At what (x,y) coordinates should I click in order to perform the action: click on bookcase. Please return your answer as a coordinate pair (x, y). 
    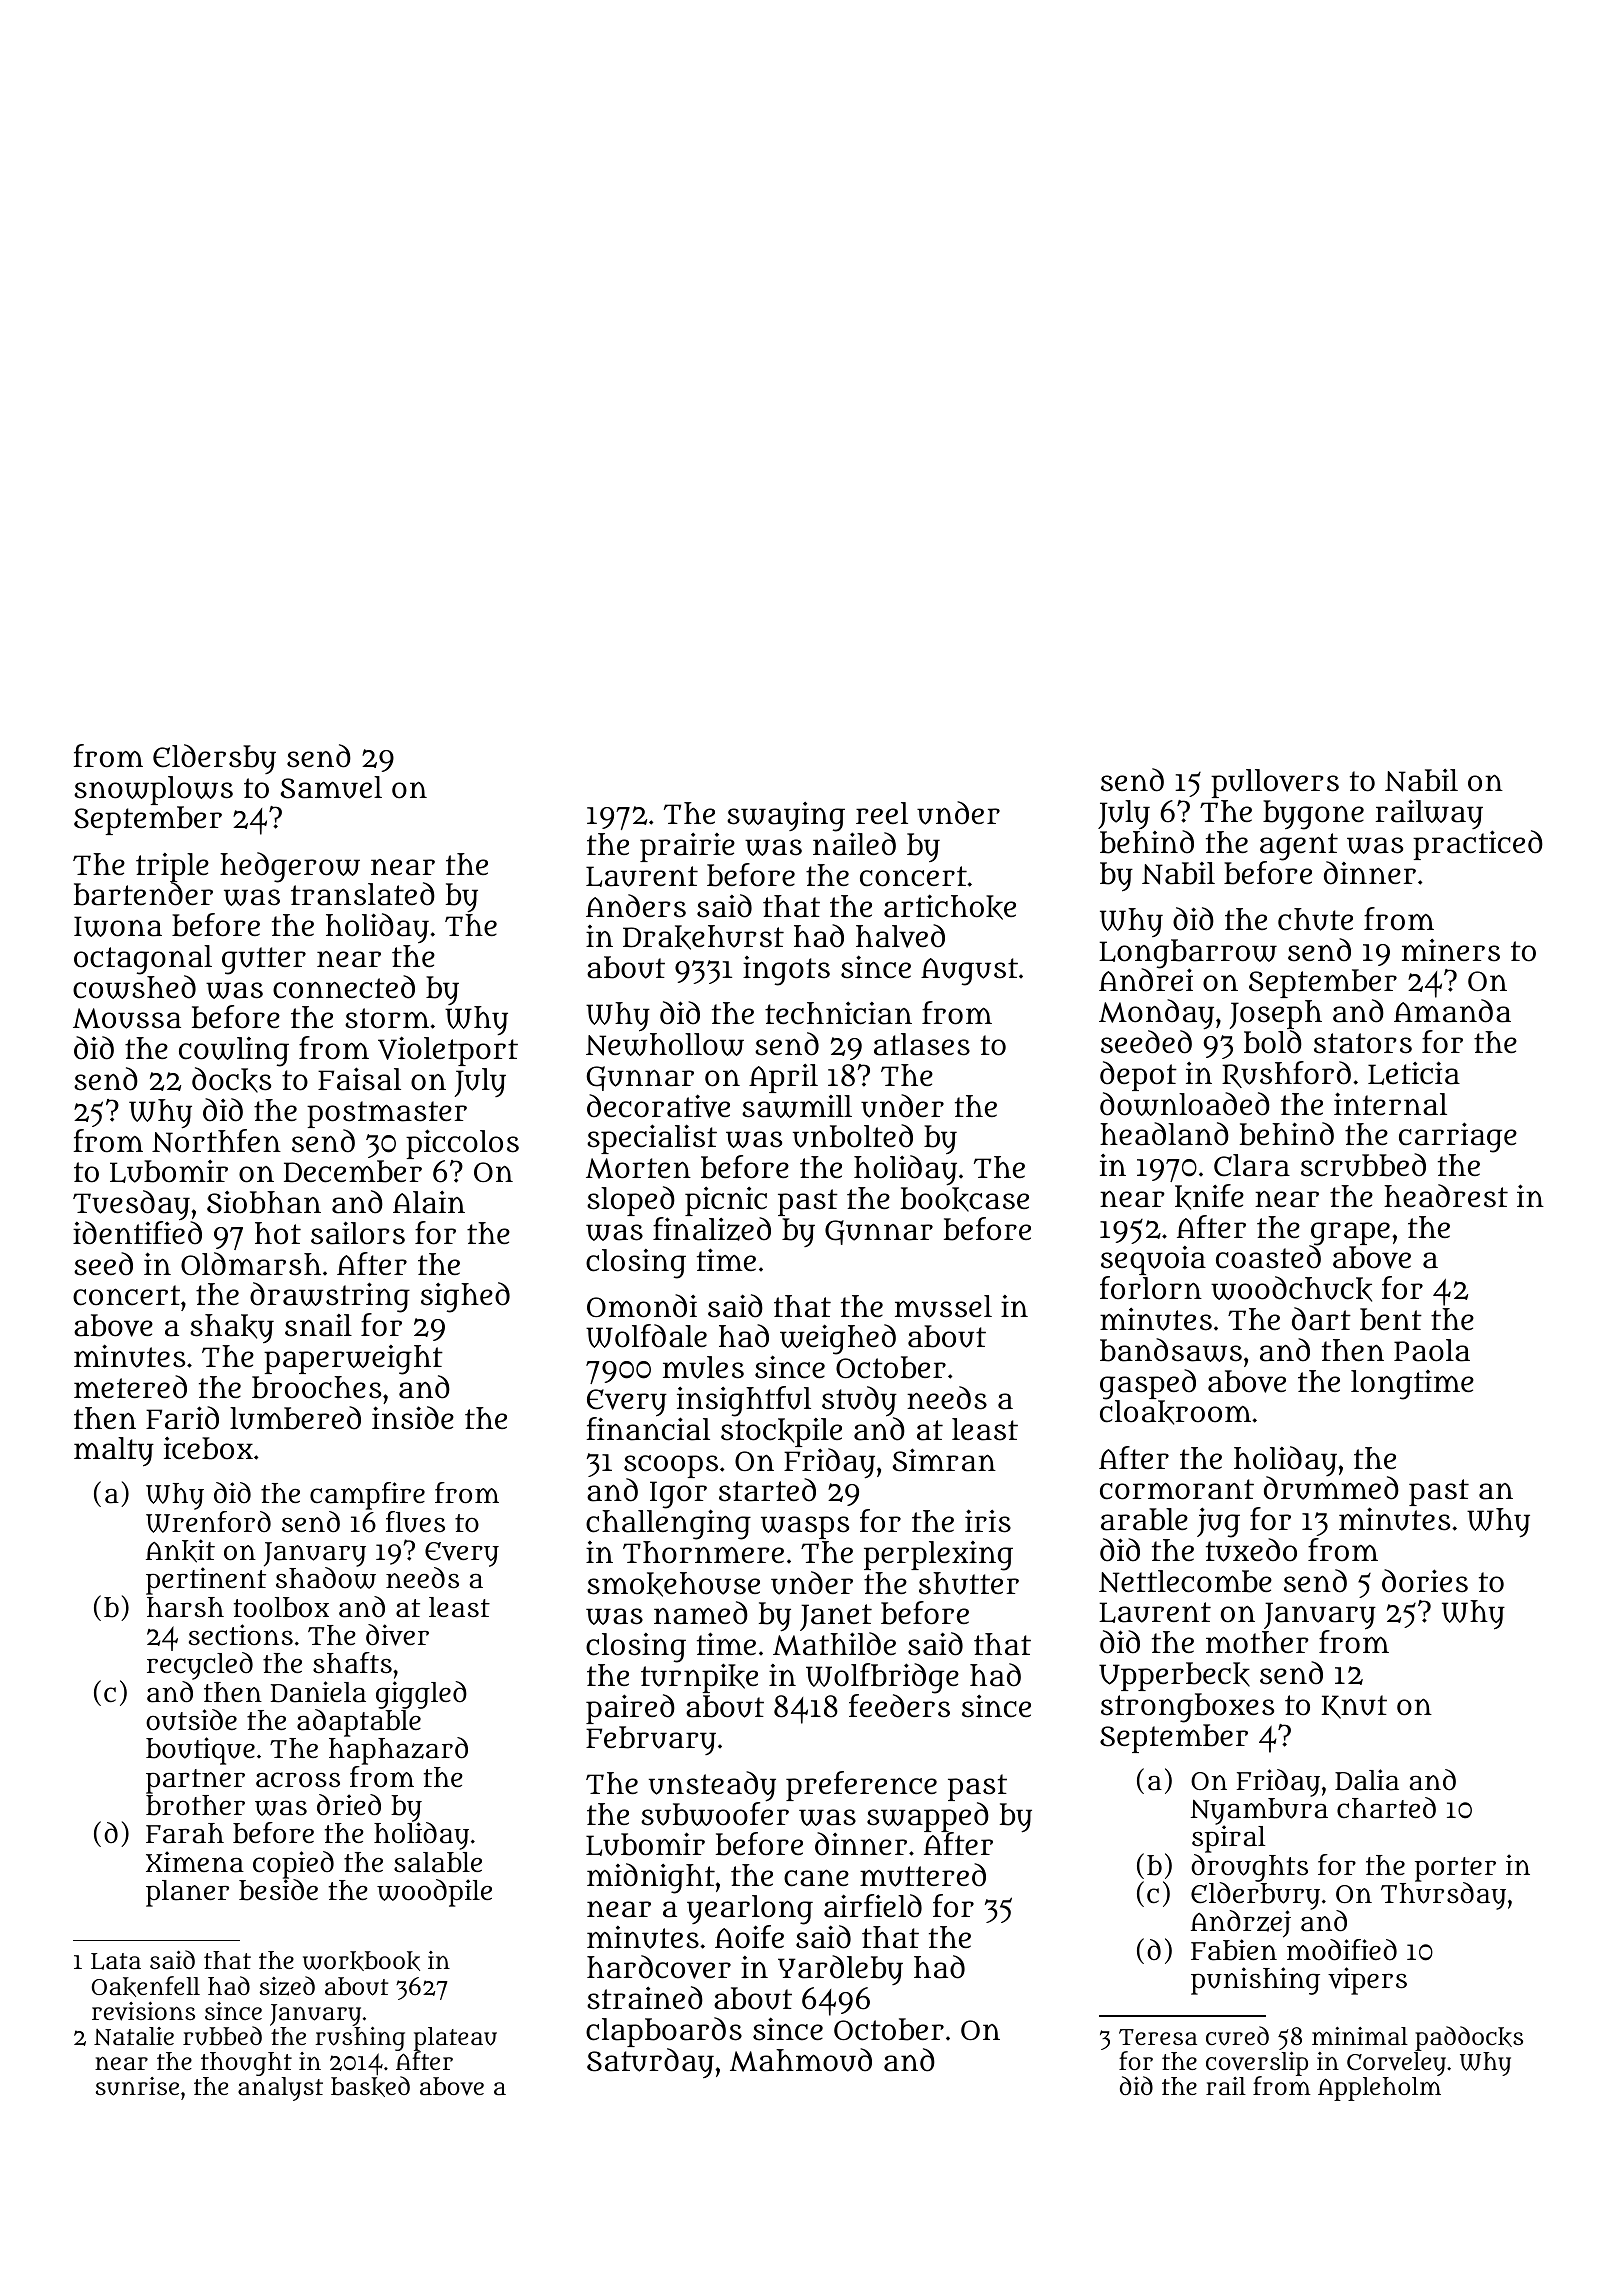
    Looking at the image, I should click on (965, 1199).
